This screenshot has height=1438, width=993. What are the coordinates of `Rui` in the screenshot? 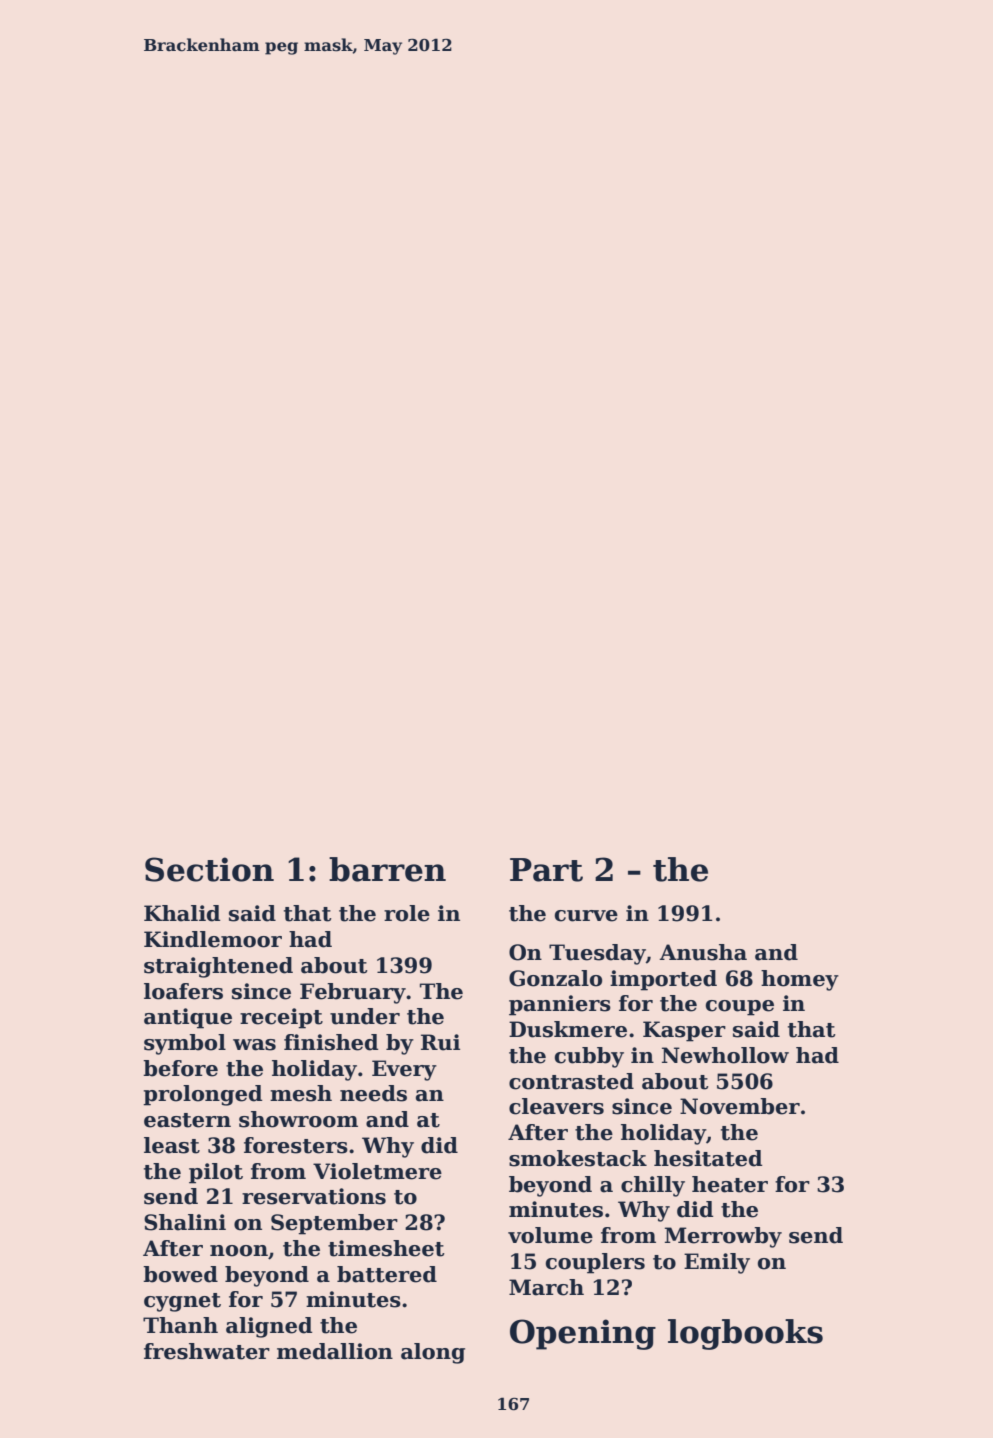 It's located at (440, 1042).
